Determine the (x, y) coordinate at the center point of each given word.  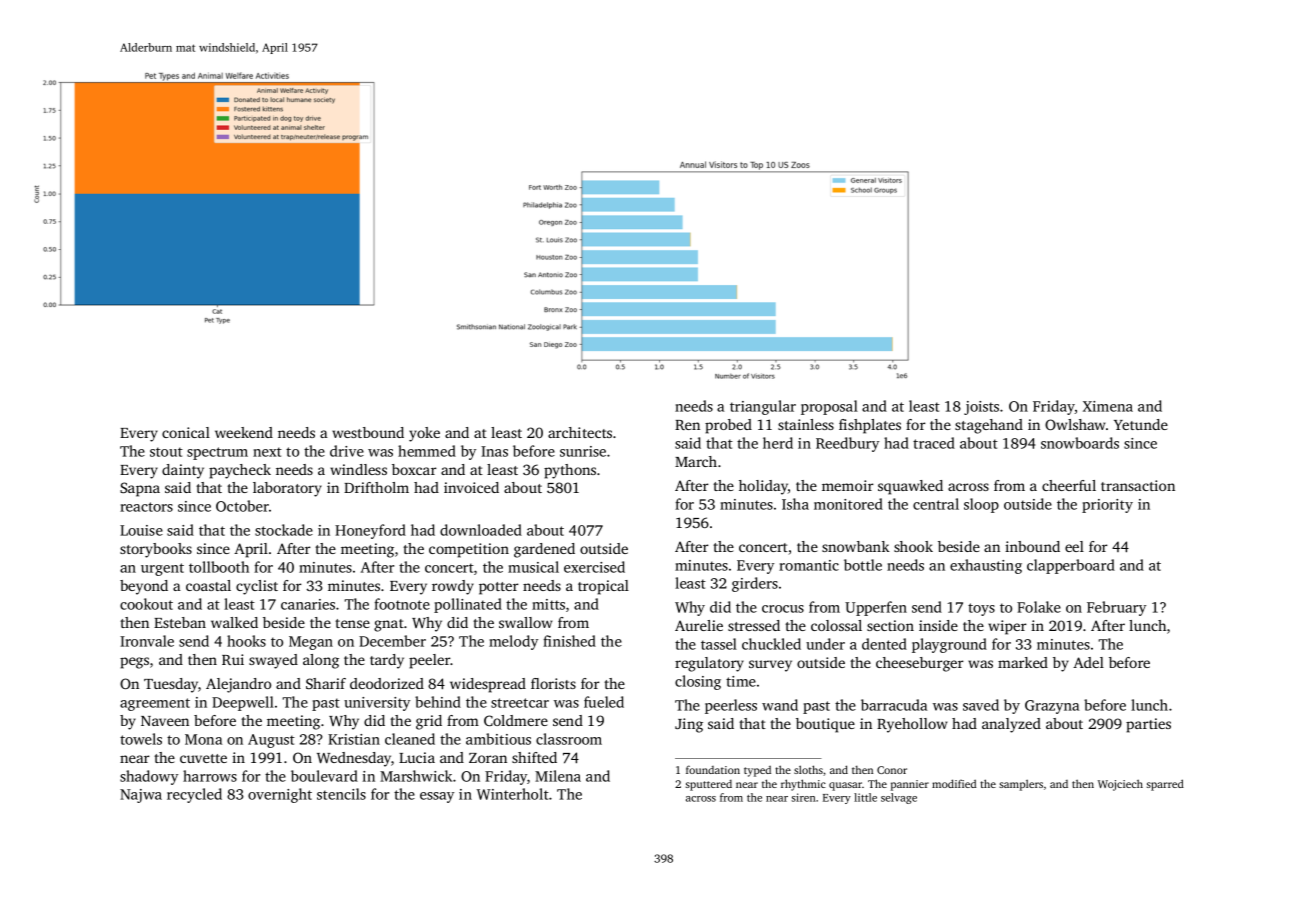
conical (186, 432)
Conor (892, 770)
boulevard (324, 776)
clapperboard (1071, 566)
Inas (494, 451)
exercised (594, 567)
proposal (829, 407)
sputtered (709, 785)
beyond (144, 587)
